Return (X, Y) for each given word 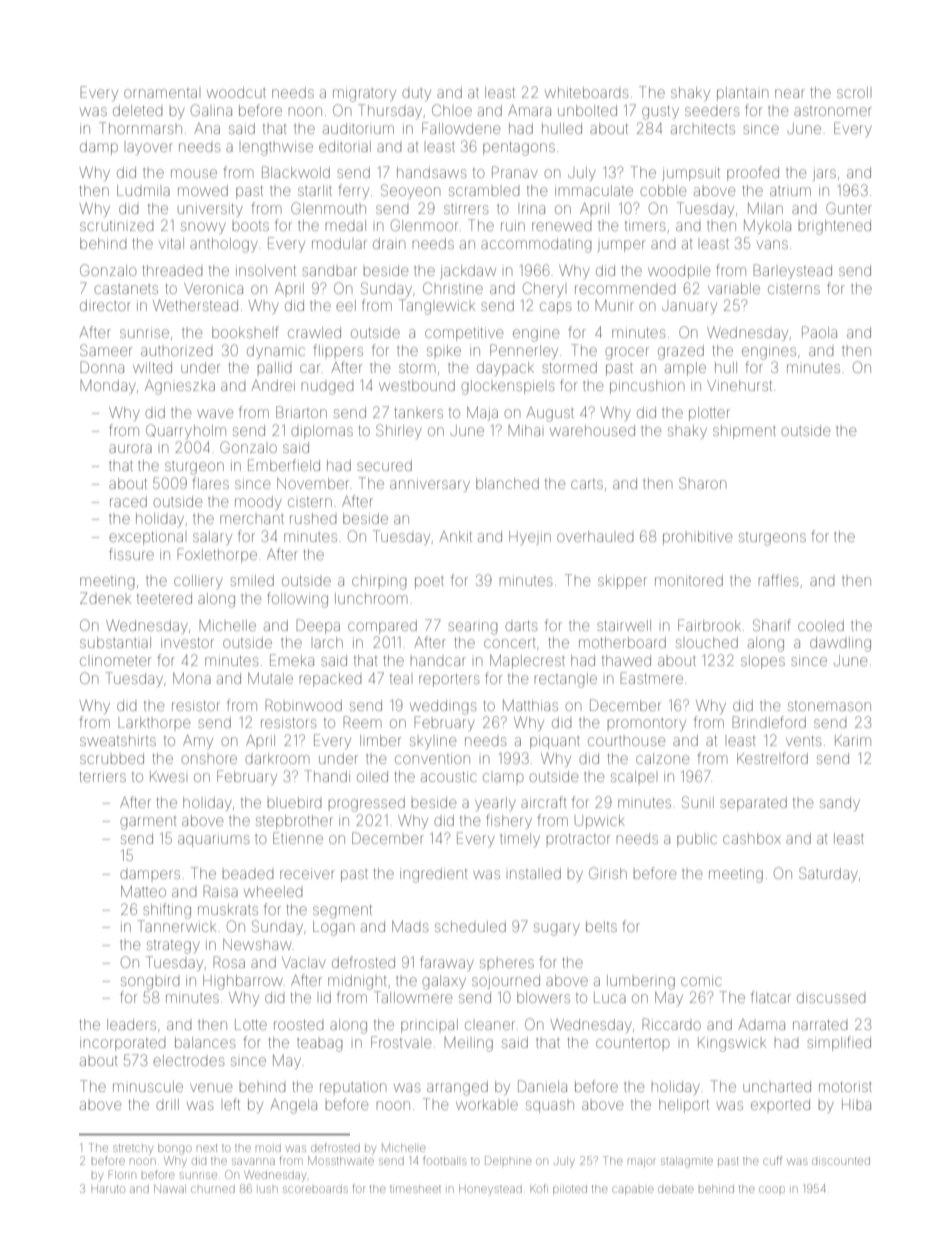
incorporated (123, 1044)
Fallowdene (461, 128)
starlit (315, 190)
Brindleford (769, 722)
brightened (834, 227)
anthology (224, 245)
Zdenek (105, 598)
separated (753, 804)
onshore (209, 759)
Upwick (600, 822)
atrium (790, 191)
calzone (662, 758)
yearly (495, 804)
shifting (167, 911)
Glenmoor (424, 225)
